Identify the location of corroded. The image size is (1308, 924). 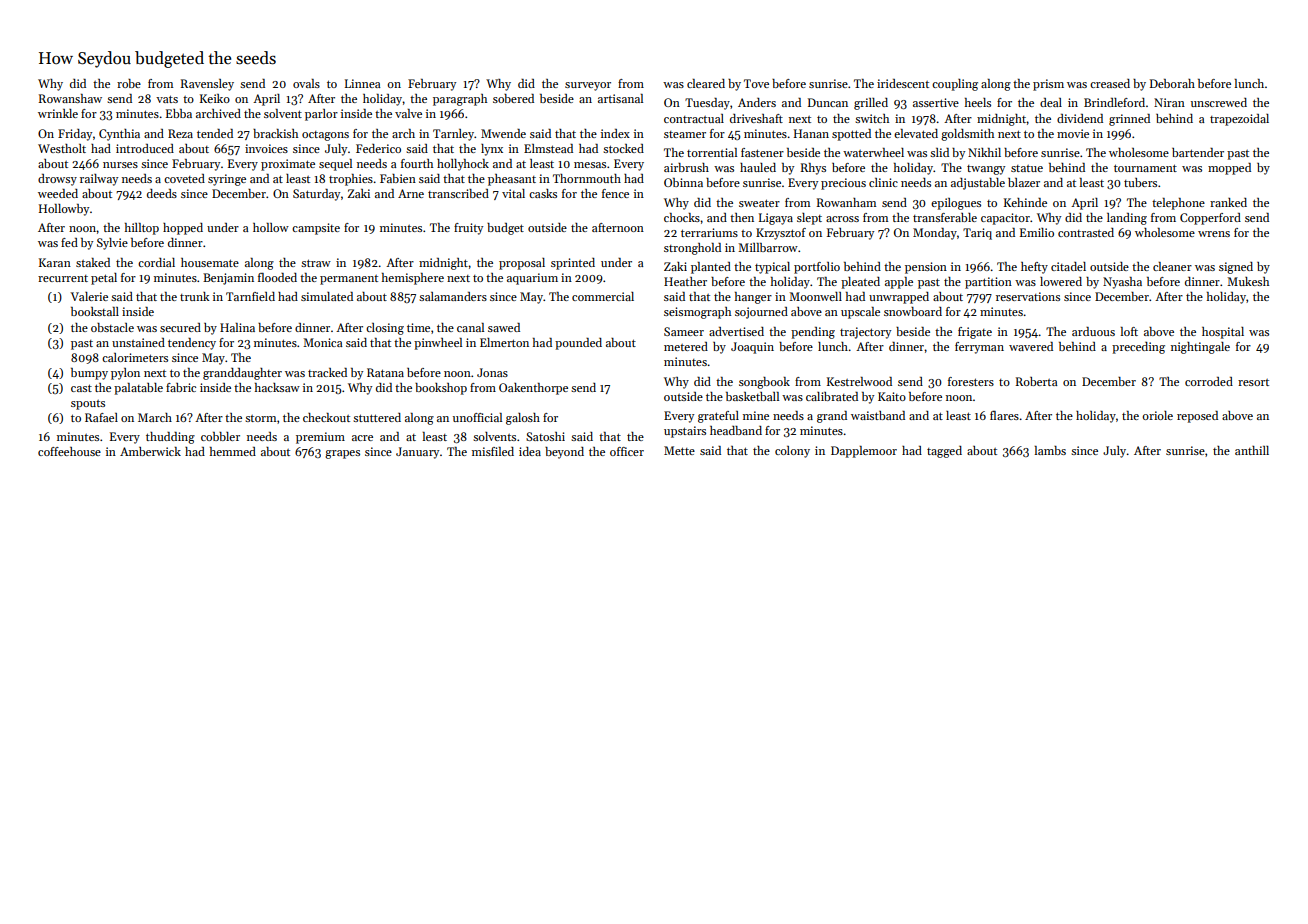
(1209, 381).
